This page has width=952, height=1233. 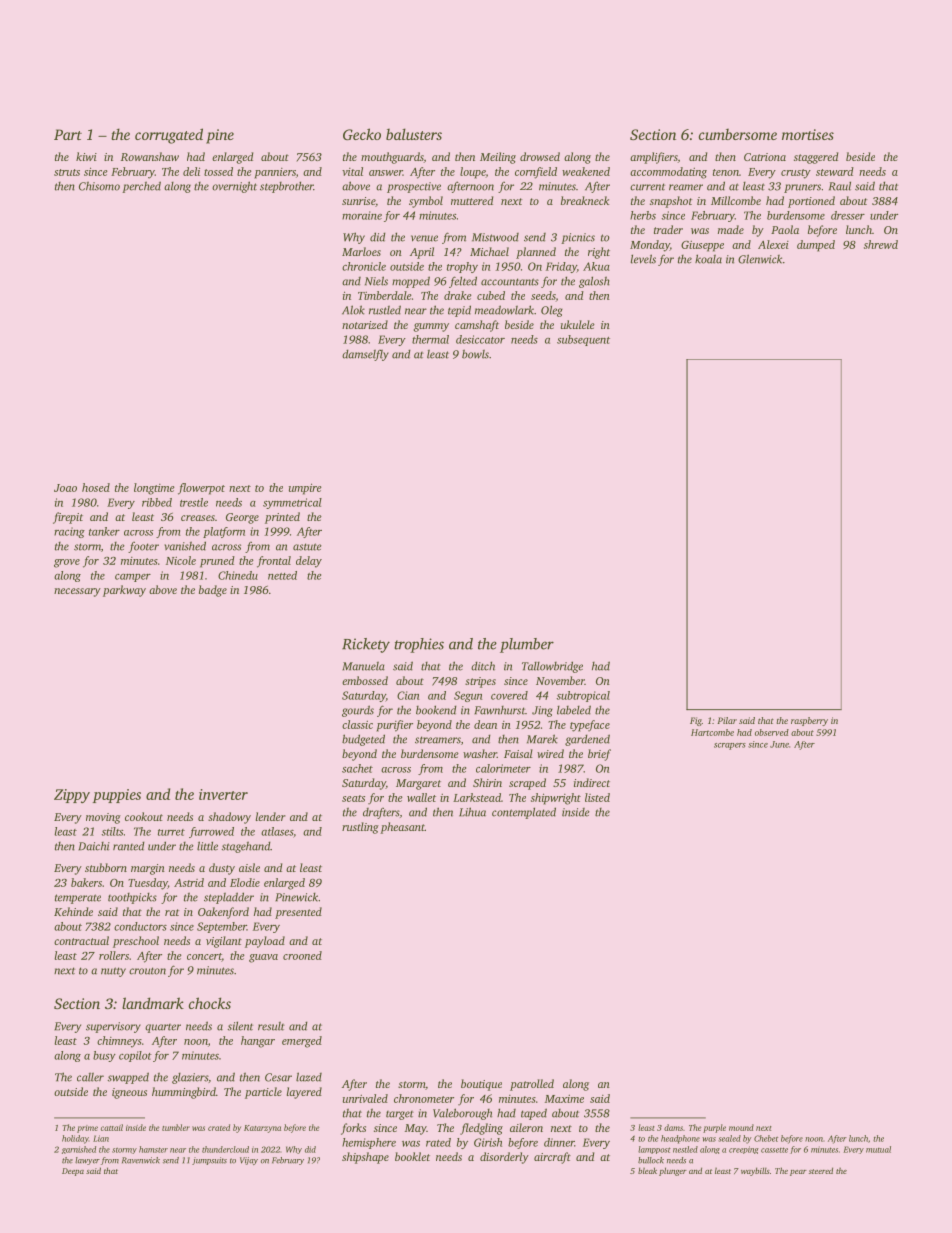 I want to click on bowls, so click(x=475, y=354).
